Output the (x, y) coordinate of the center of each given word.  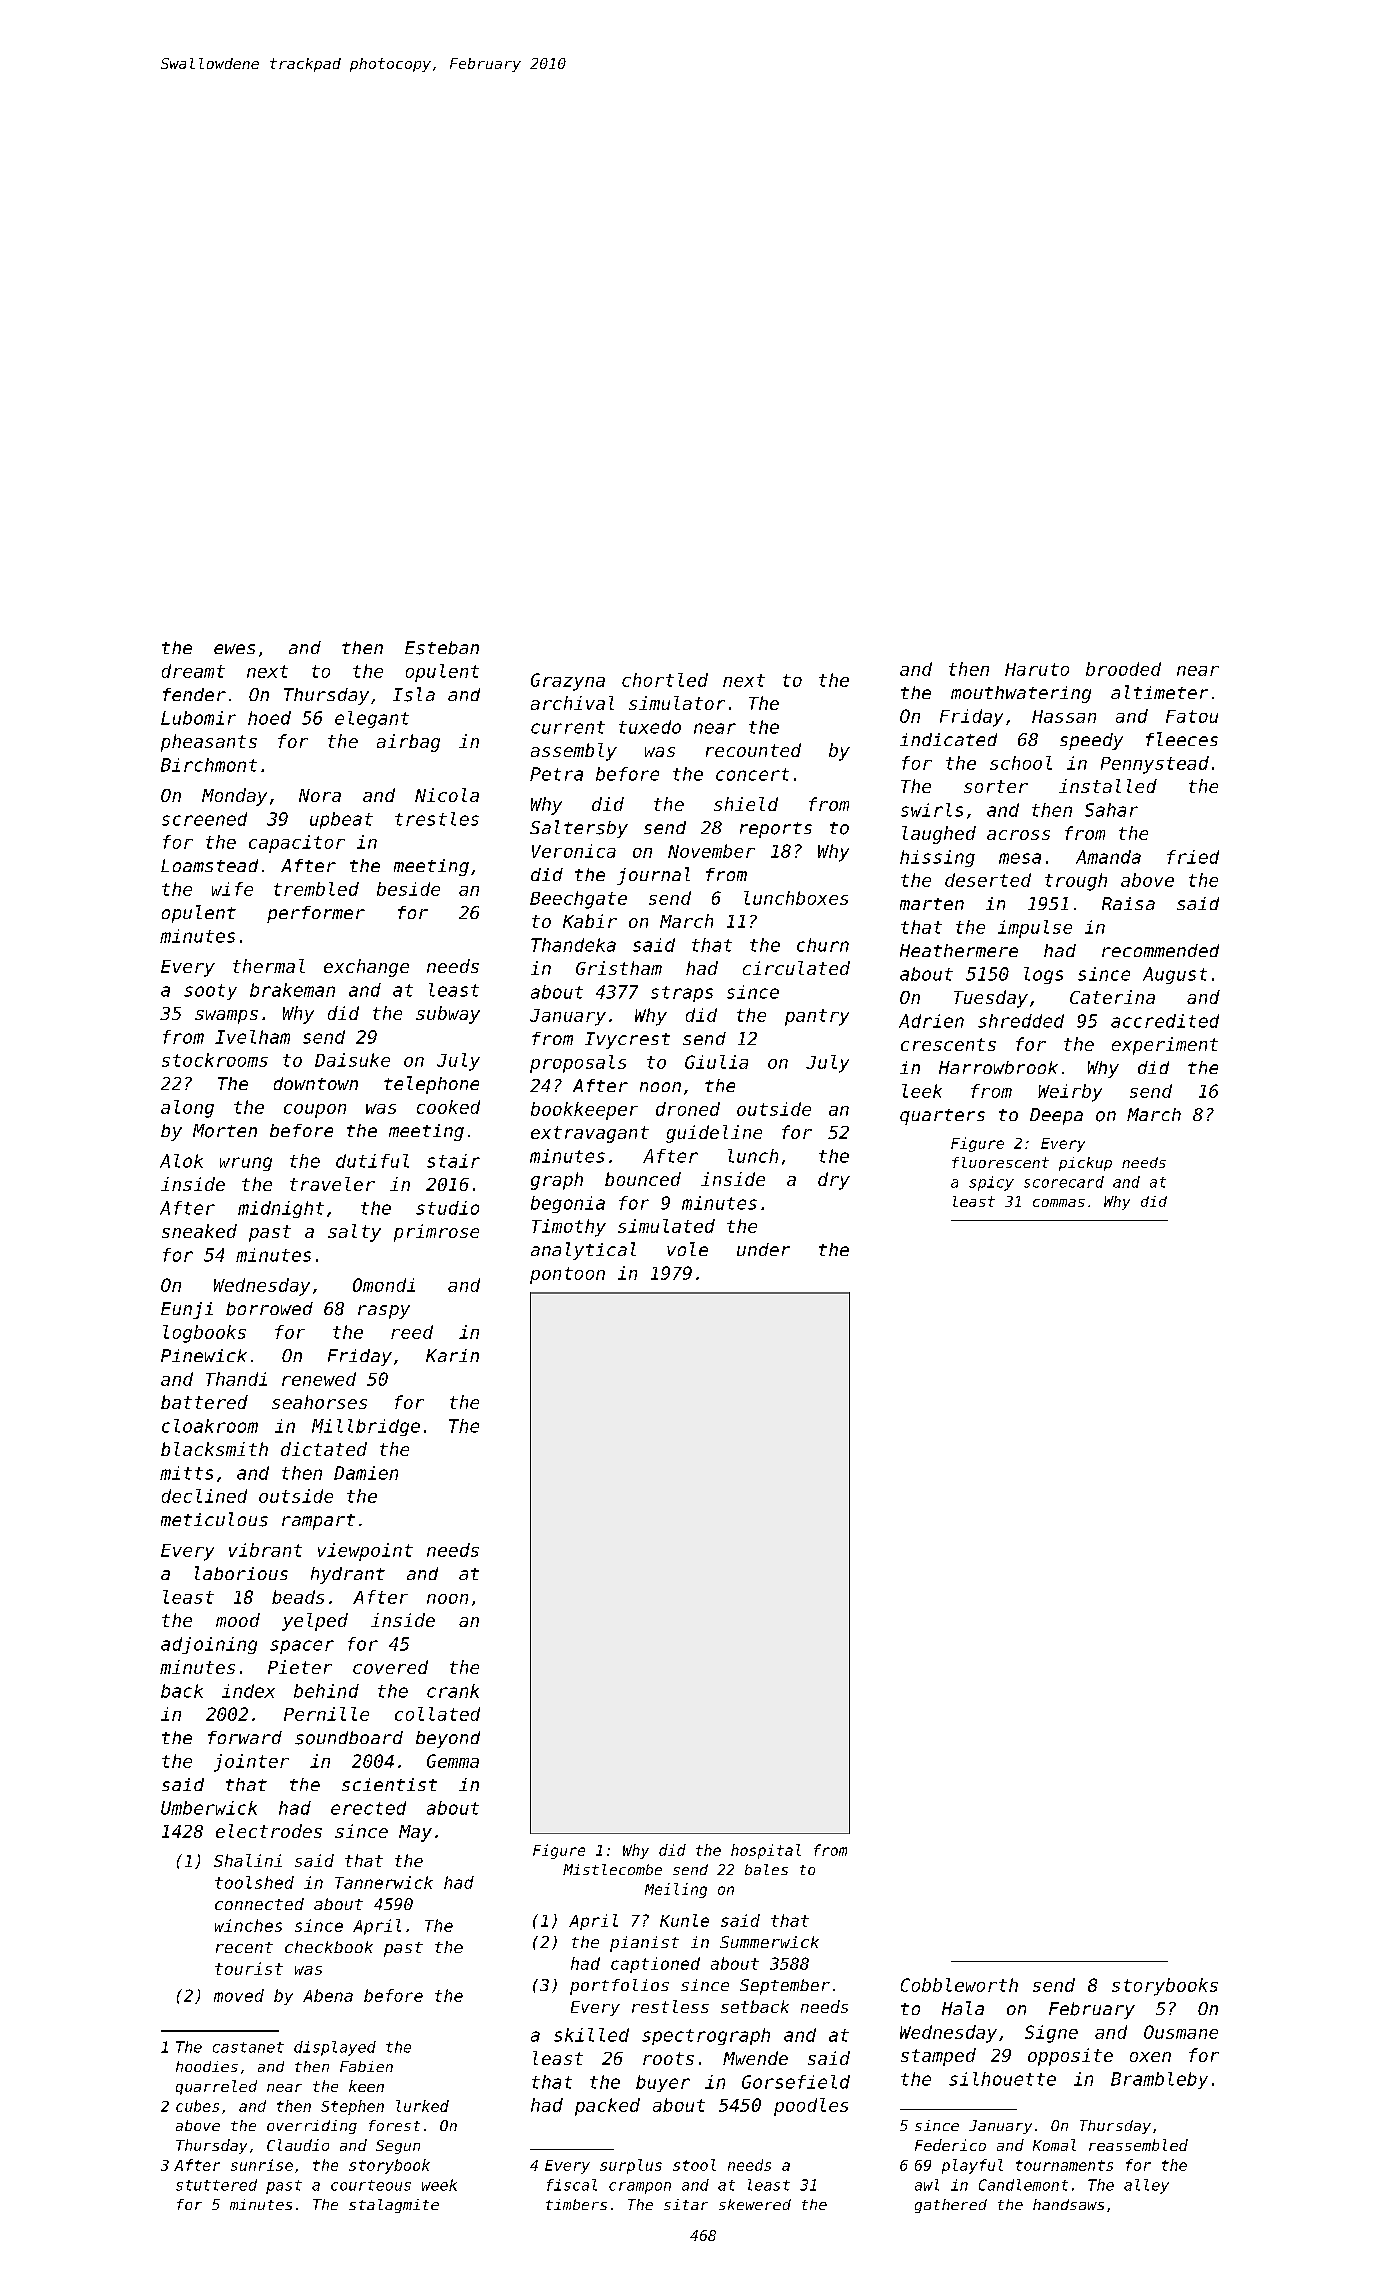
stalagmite (394, 2206)
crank (453, 1691)
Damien (366, 1473)
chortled (665, 680)
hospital (766, 1851)
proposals (578, 1064)
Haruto (1037, 669)
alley (1146, 2186)
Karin (452, 1355)
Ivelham (252, 1037)
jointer (251, 1763)
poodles (811, 2107)
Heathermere (959, 950)
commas (1059, 1203)
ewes (234, 649)
